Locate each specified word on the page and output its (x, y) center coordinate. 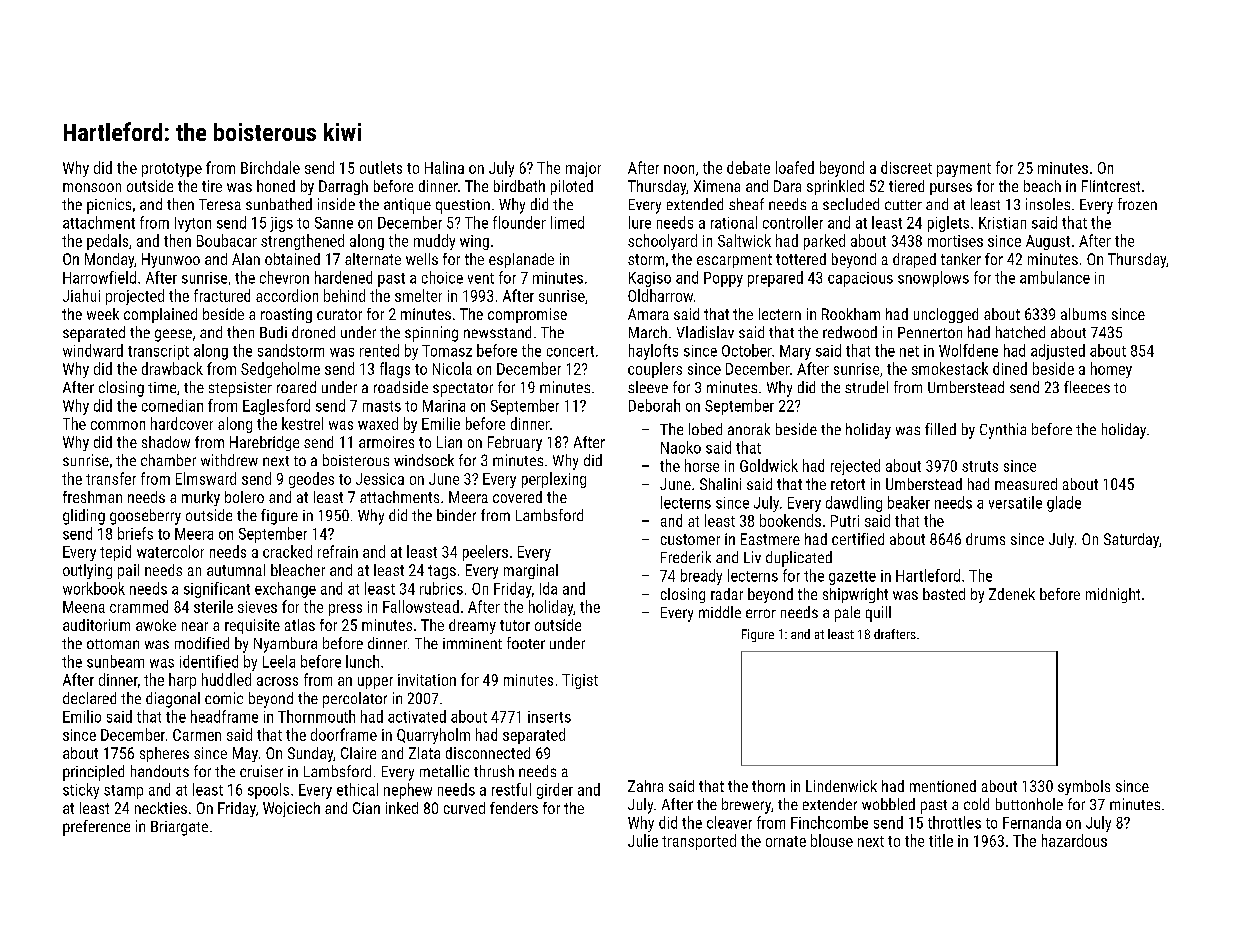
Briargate (179, 828)
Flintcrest (1111, 186)
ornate (786, 841)
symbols (1084, 787)
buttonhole (1029, 804)
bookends (790, 520)
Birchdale (270, 167)
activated (417, 716)
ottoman (113, 644)
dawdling (854, 504)
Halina (444, 167)
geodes (311, 480)
